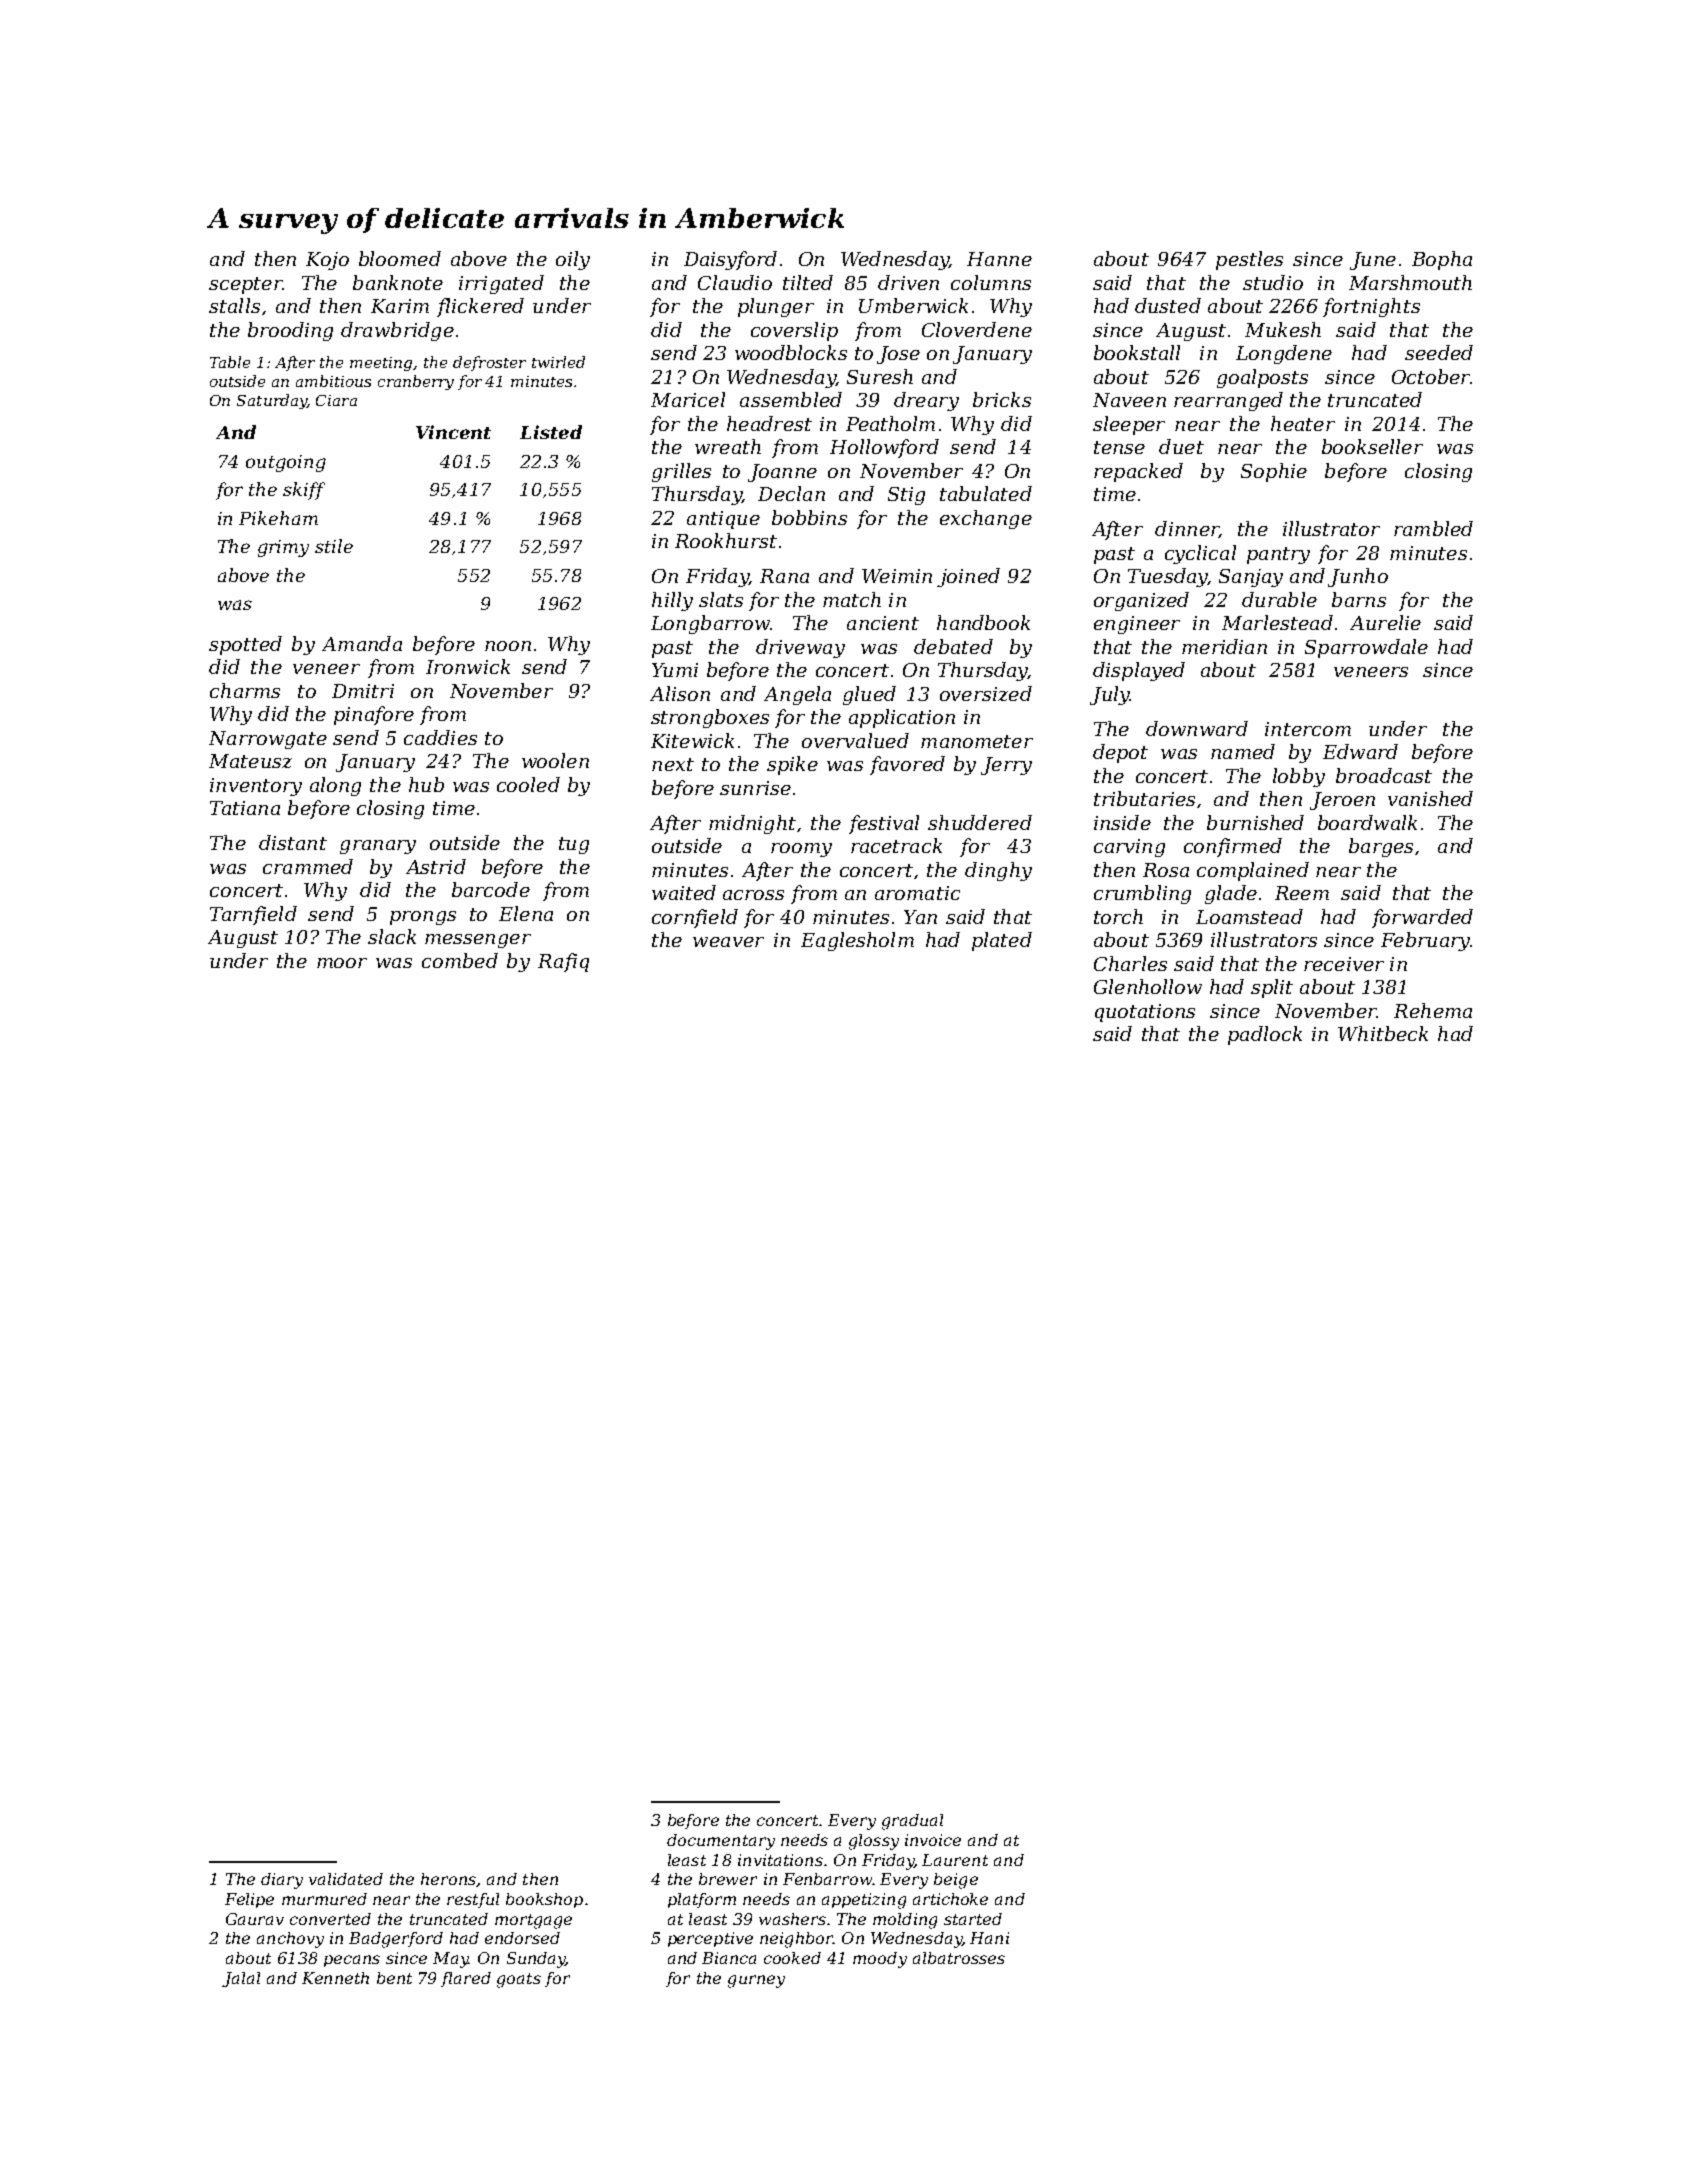  I want to click on favored, so click(907, 765).
